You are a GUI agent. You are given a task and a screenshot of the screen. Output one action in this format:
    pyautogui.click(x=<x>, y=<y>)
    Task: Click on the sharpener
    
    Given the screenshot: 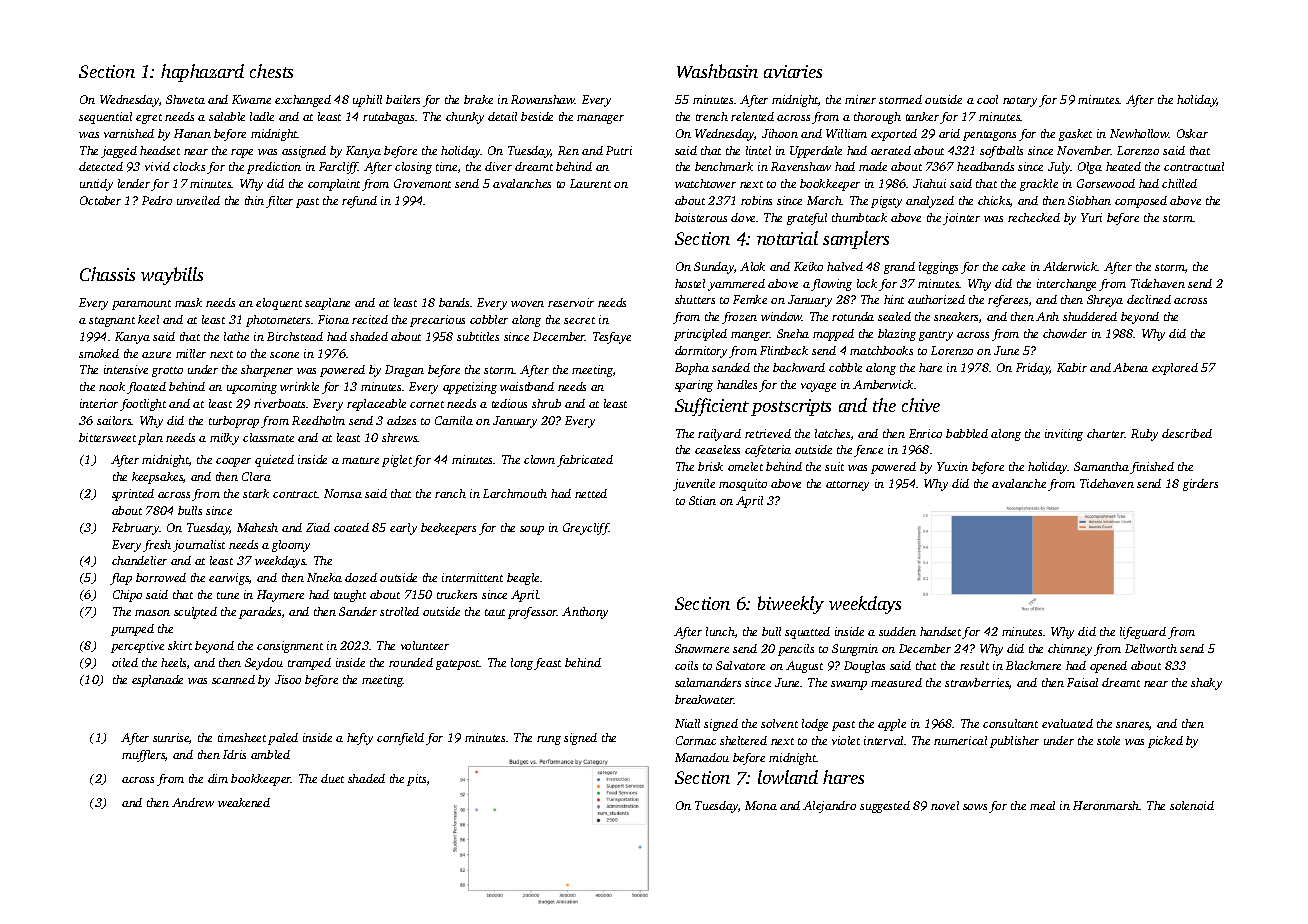 What is the action you would take?
    pyautogui.click(x=267, y=371)
